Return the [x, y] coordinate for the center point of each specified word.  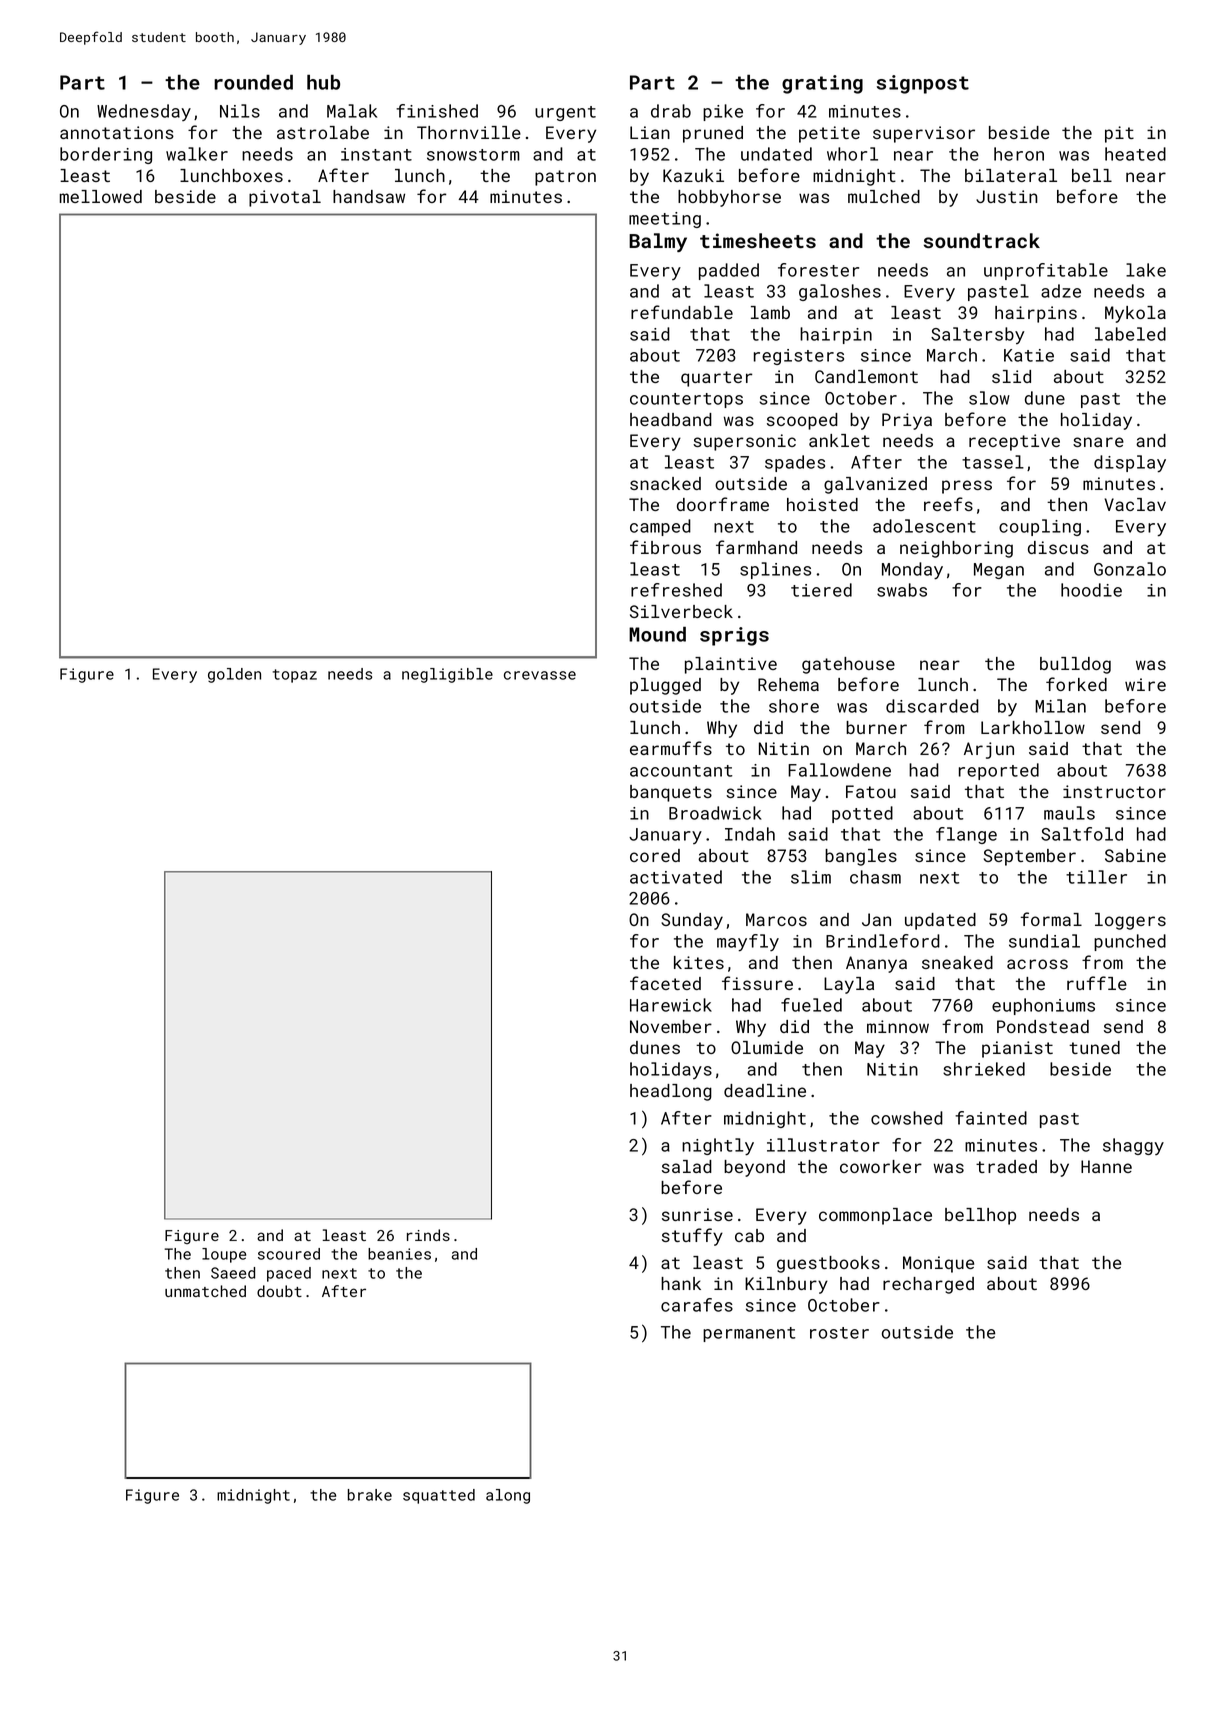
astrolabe [323, 132]
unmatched [205, 1291]
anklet [839, 440]
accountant [681, 771]
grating [822, 84]
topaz [295, 676]
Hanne [1106, 1166]
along [508, 1496]
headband [671, 419]
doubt [279, 1291]
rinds [428, 1235]
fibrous [665, 547]
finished [437, 111]
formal [1051, 919]
